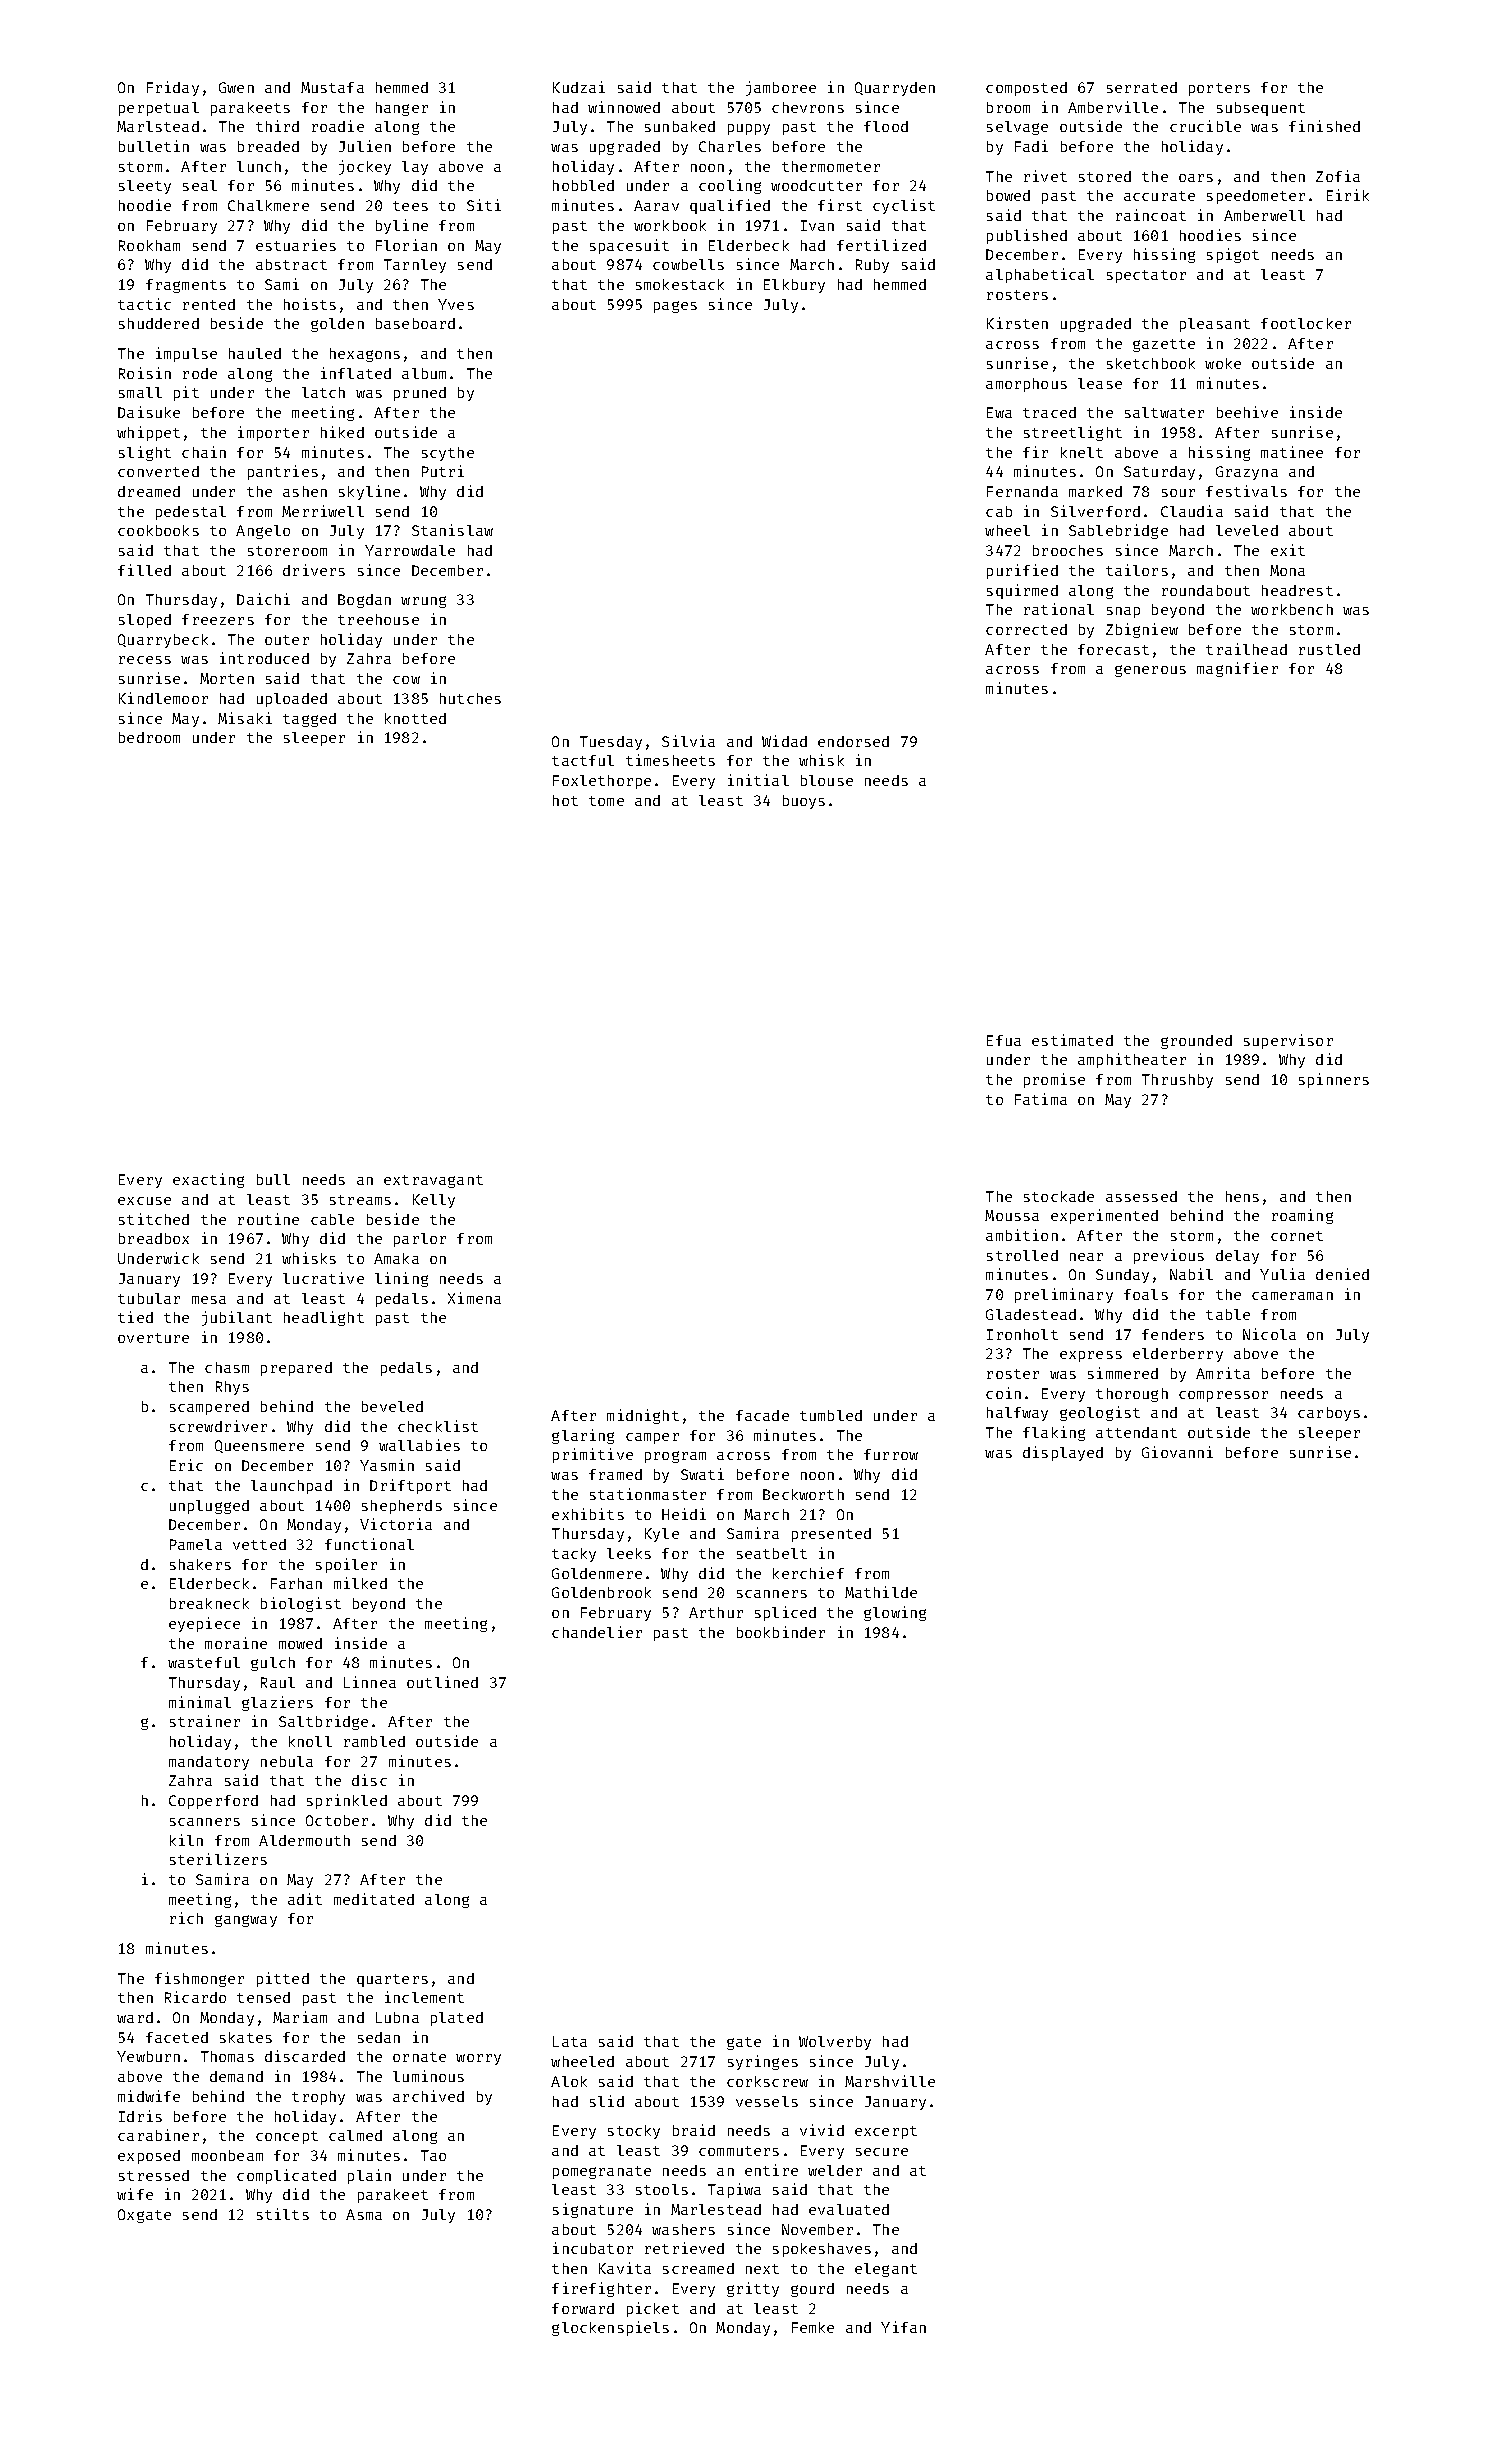 This page has width=1496, height=2464. Describe the element at coordinates (392, 1980) in the page. I see `quarters` at that location.
